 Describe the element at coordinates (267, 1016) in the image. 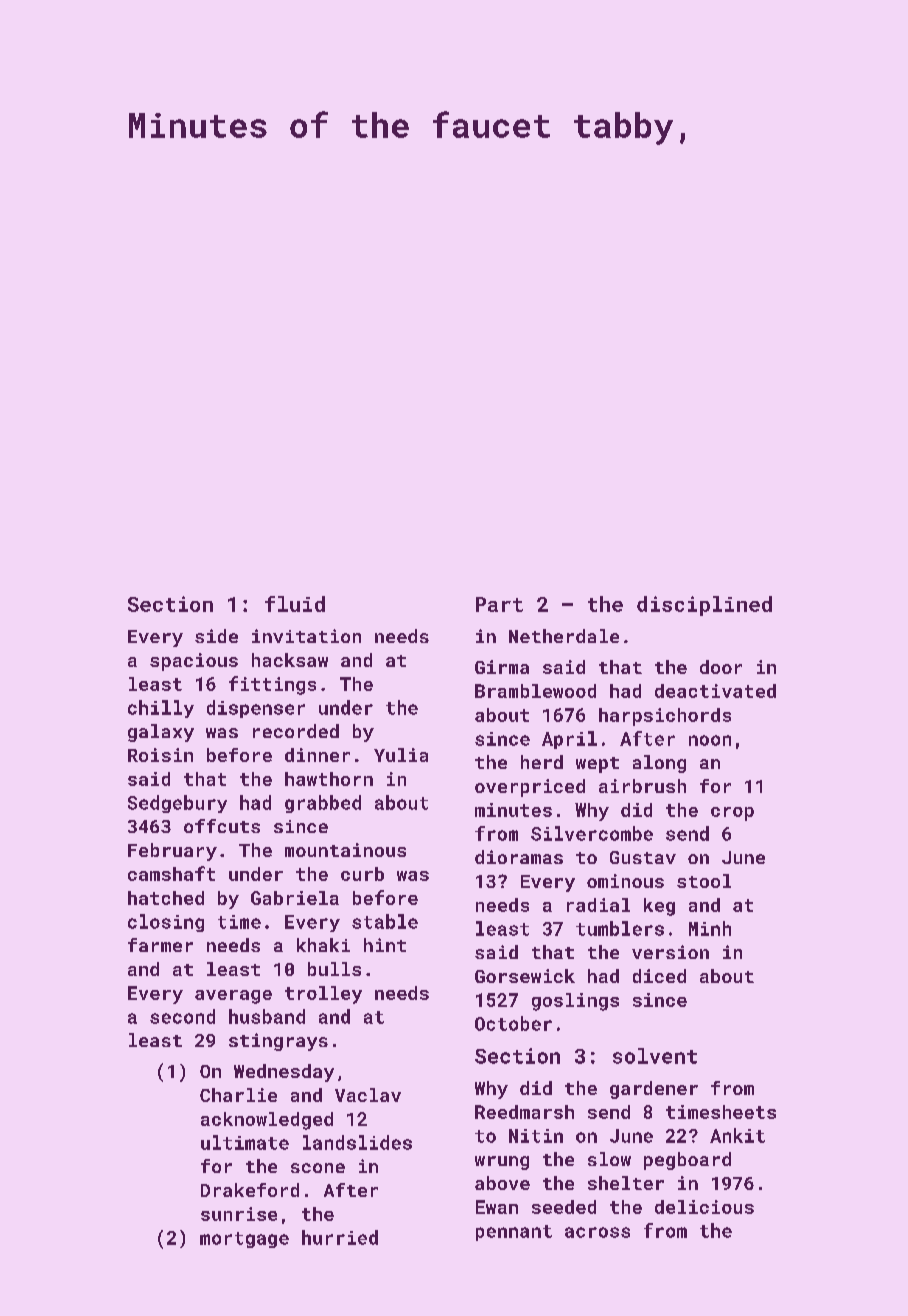

I see `husband` at that location.
